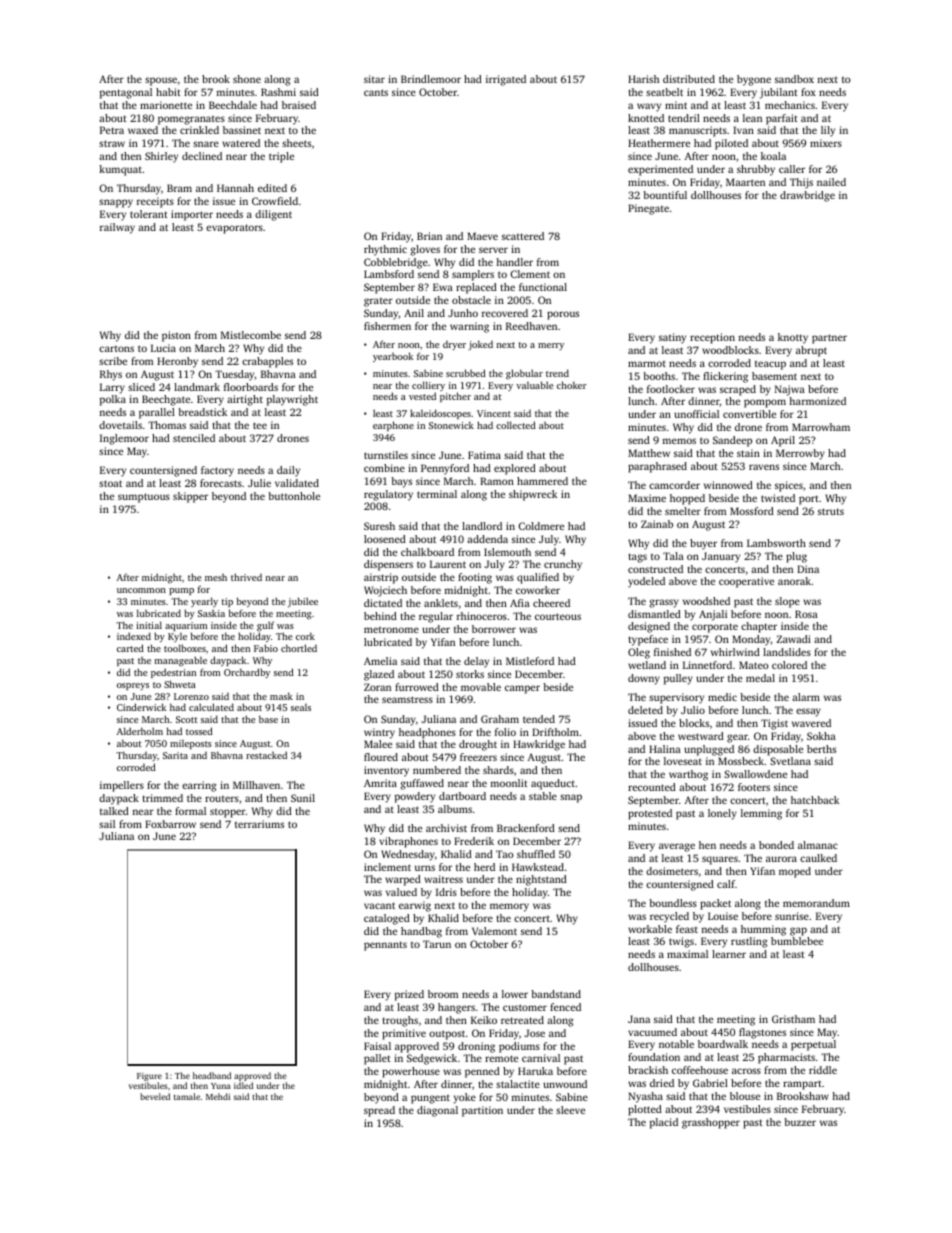 This page has width=952, height=1233. Describe the element at coordinates (161, 81) in the page. I see `spouse` at that location.
